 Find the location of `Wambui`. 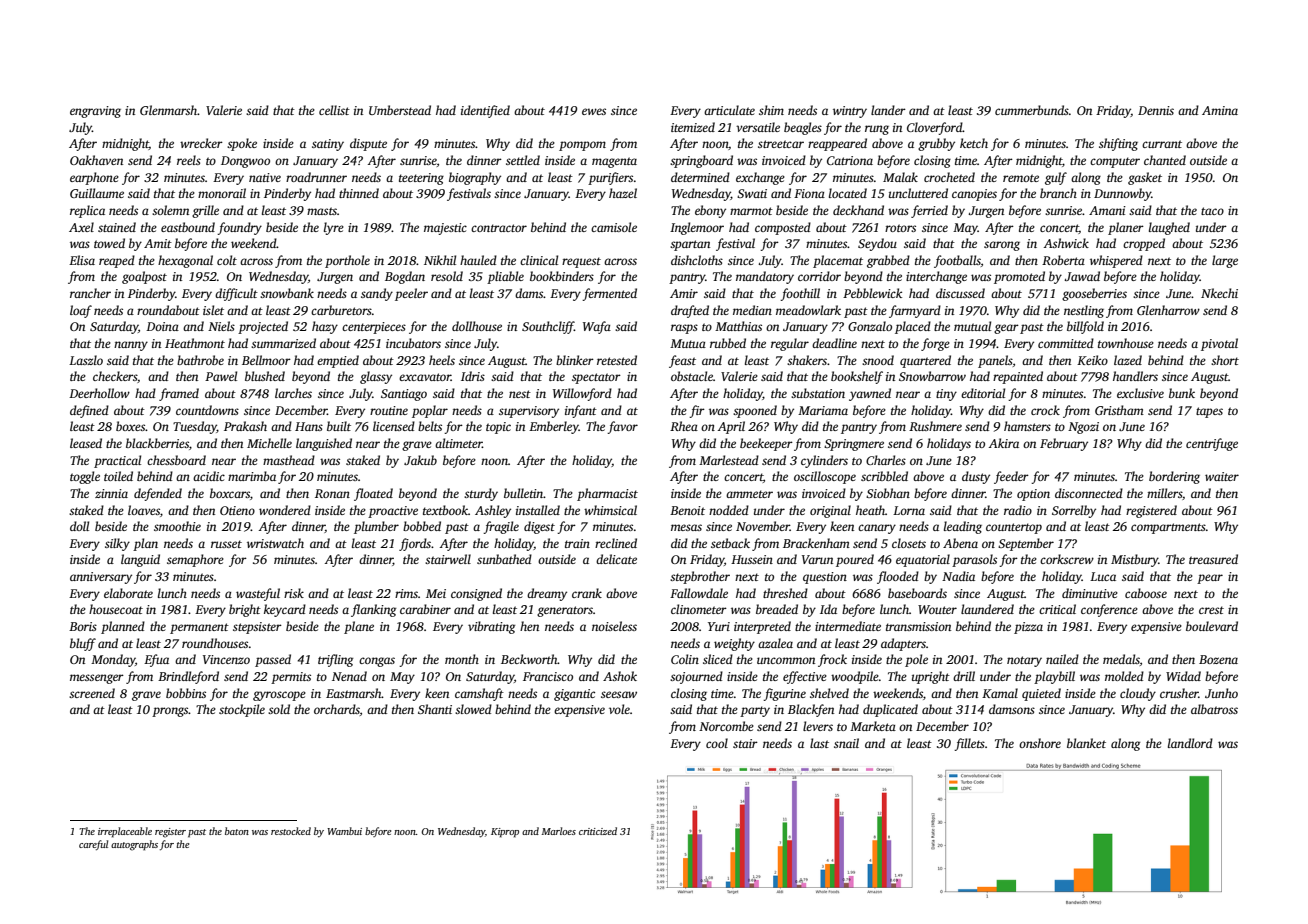

Wambui is located at coordinates (344, 831).
